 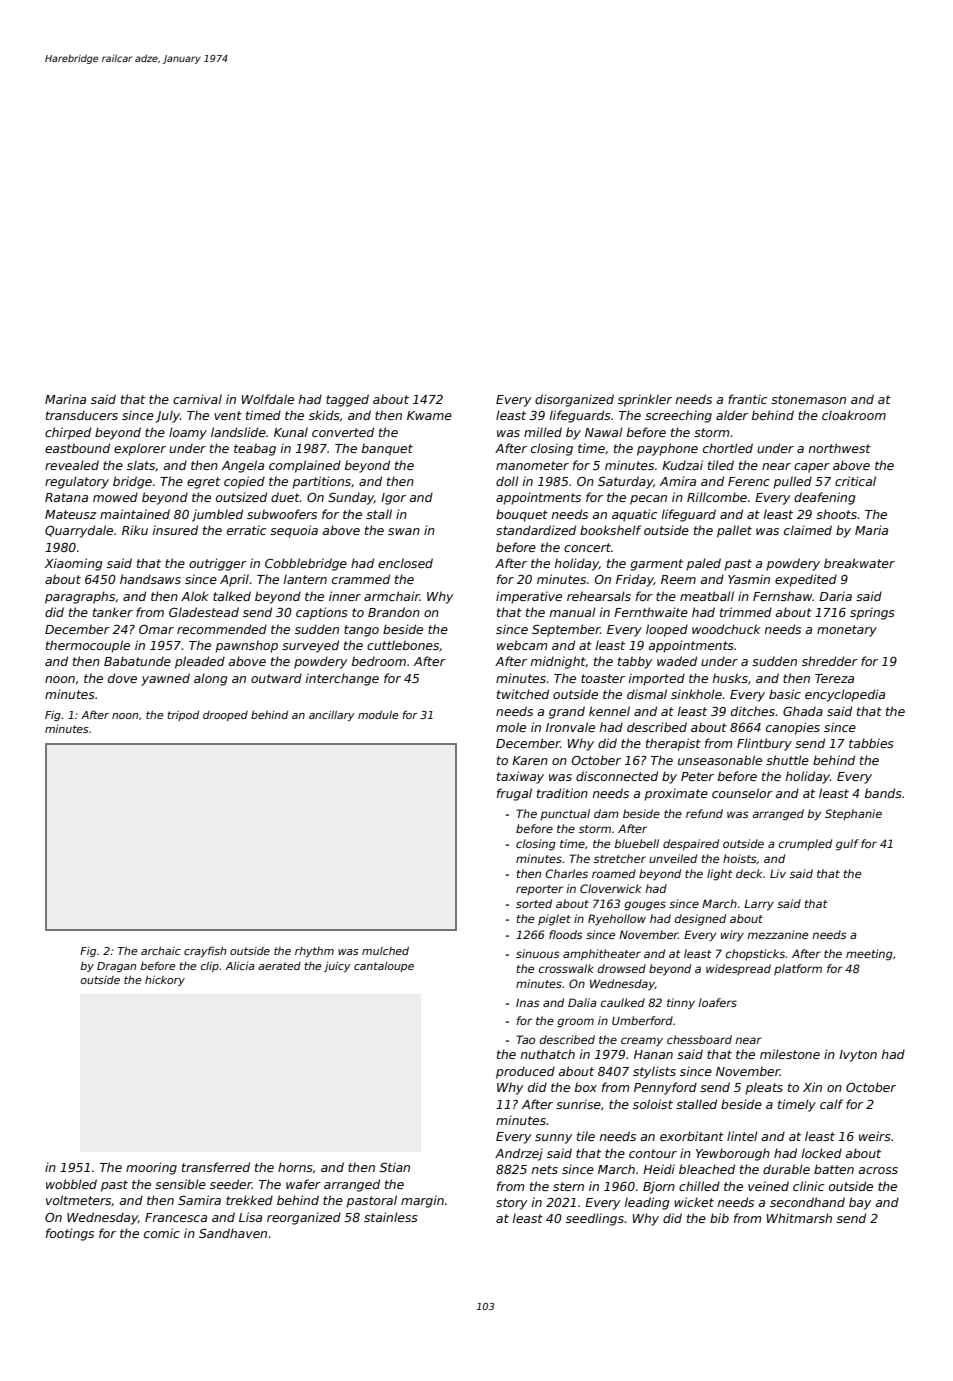 What do you see at coordinates (295, 1167) in the image?
I see `horns` at bounding box center [295, 1167].
